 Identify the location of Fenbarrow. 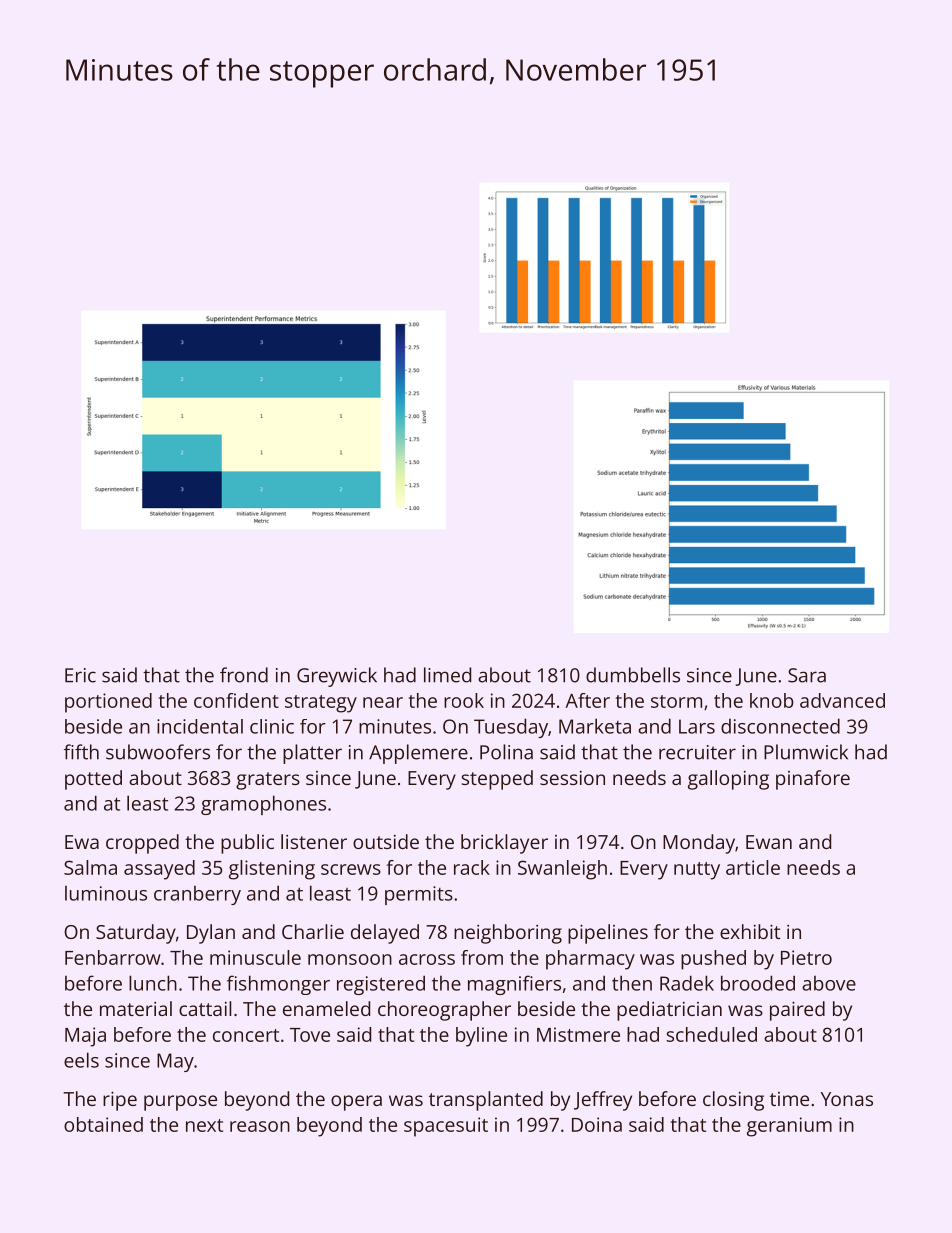
(113, 957).
